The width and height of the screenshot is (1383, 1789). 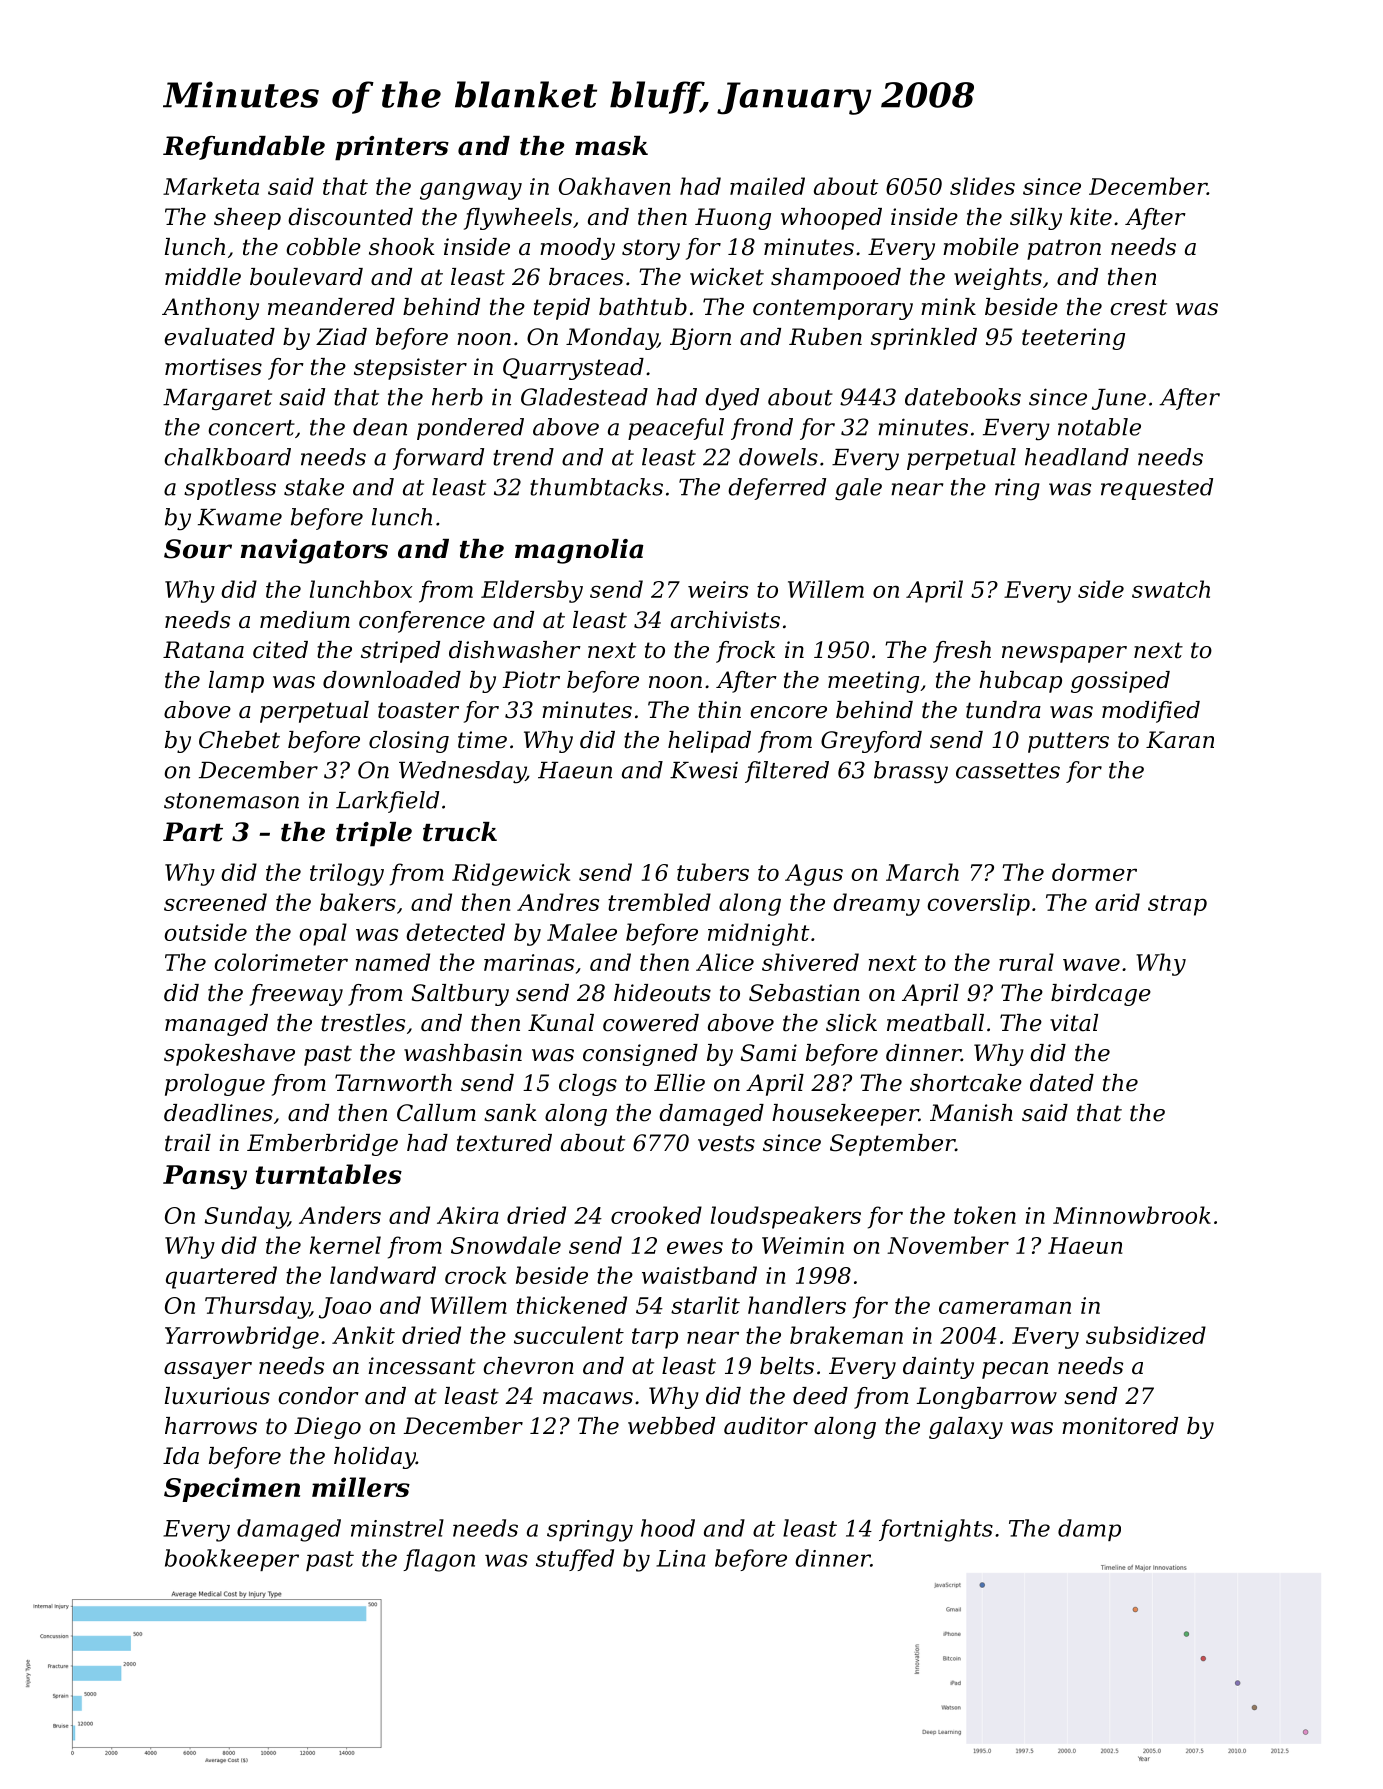 What do you see at coordinates (640, 1055) in the screenshot?
I see `consigned` at bounding box center [640, 1055].
